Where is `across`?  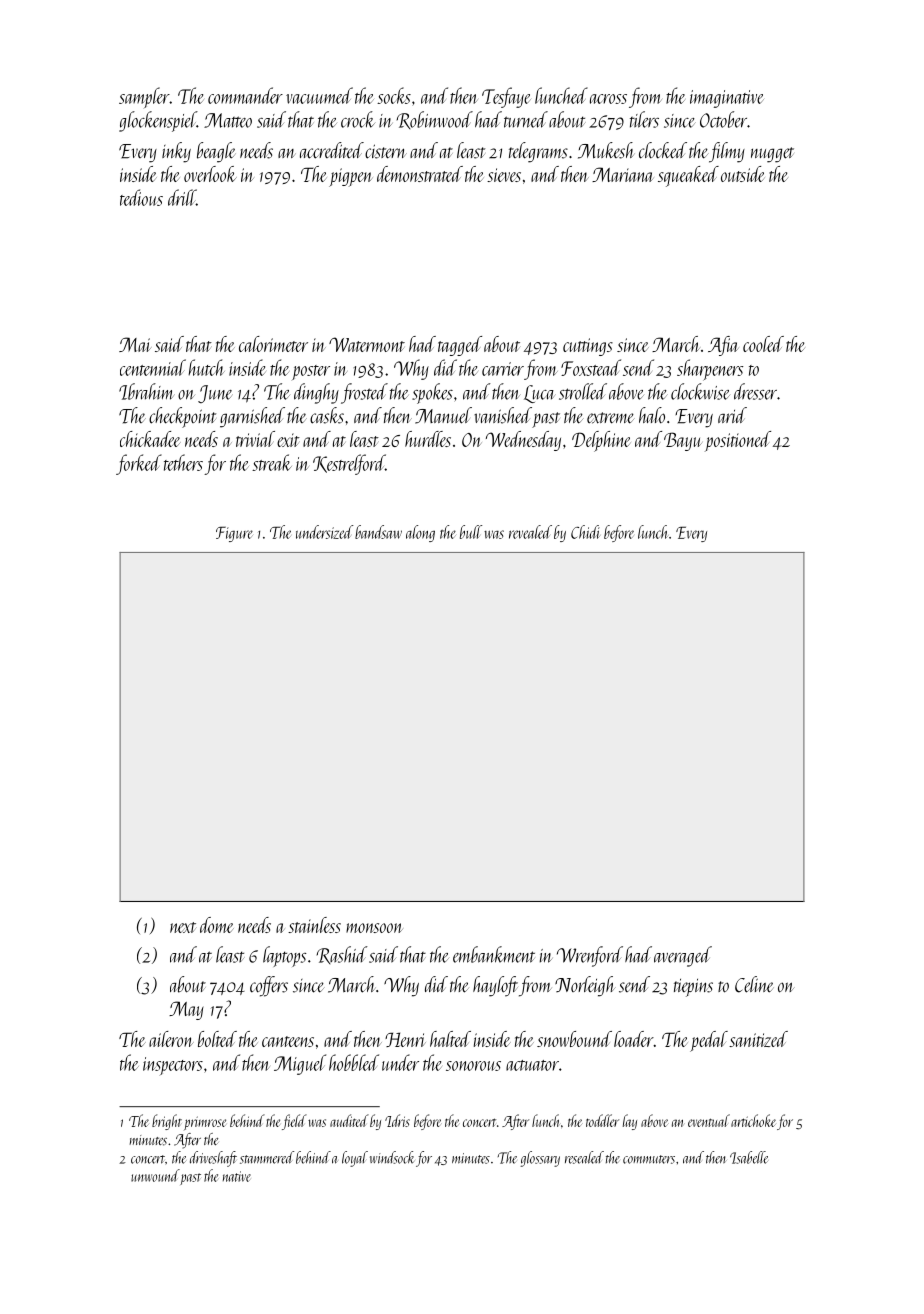 across is located at coordinates (608, 99).
